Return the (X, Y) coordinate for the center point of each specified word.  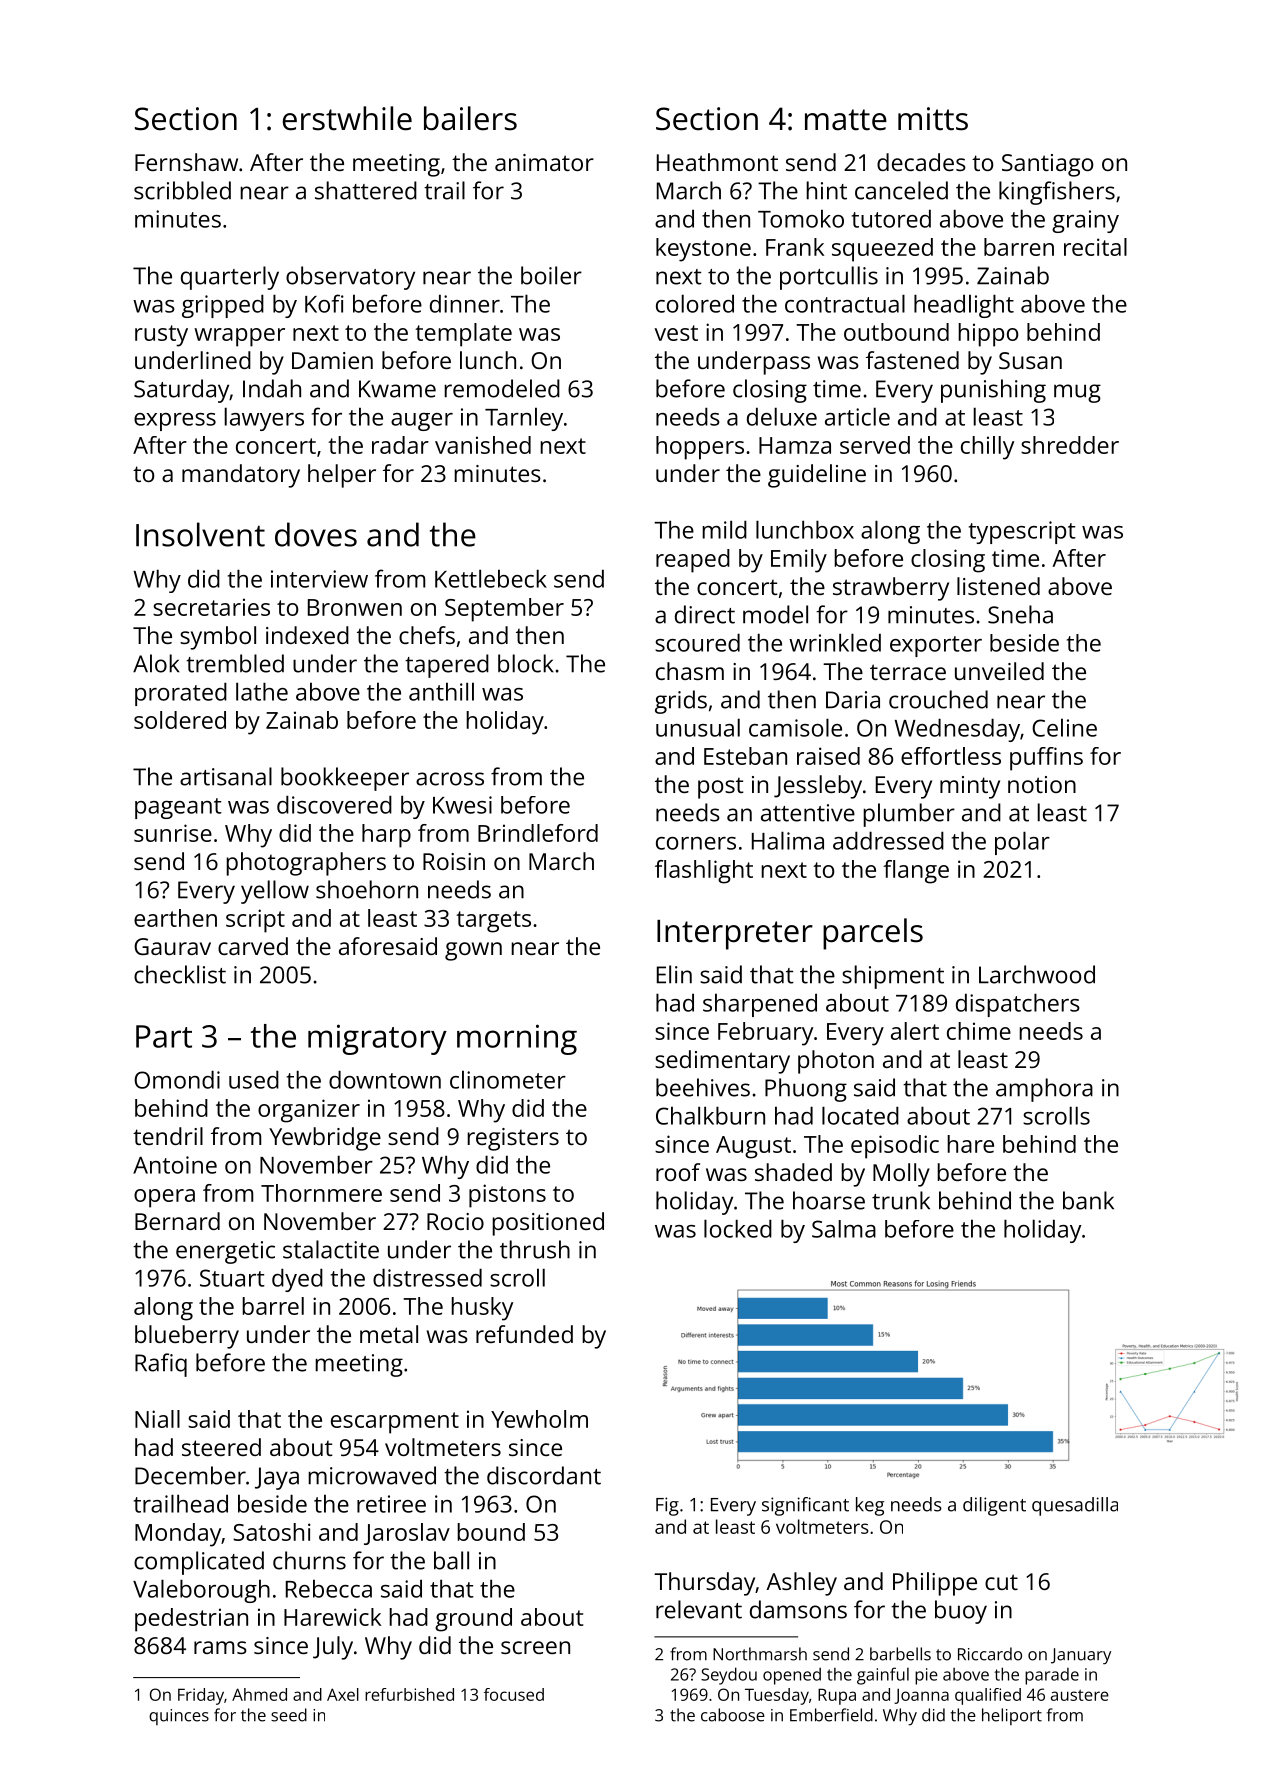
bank (1088, 1200)
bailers (470, 118)
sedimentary (722, 1062)
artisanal (226, 776)
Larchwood (1037, 974)
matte (846, 120)
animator (544, 162)
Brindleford (538, 833)
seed (289, 1715)
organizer (309, 1111)
